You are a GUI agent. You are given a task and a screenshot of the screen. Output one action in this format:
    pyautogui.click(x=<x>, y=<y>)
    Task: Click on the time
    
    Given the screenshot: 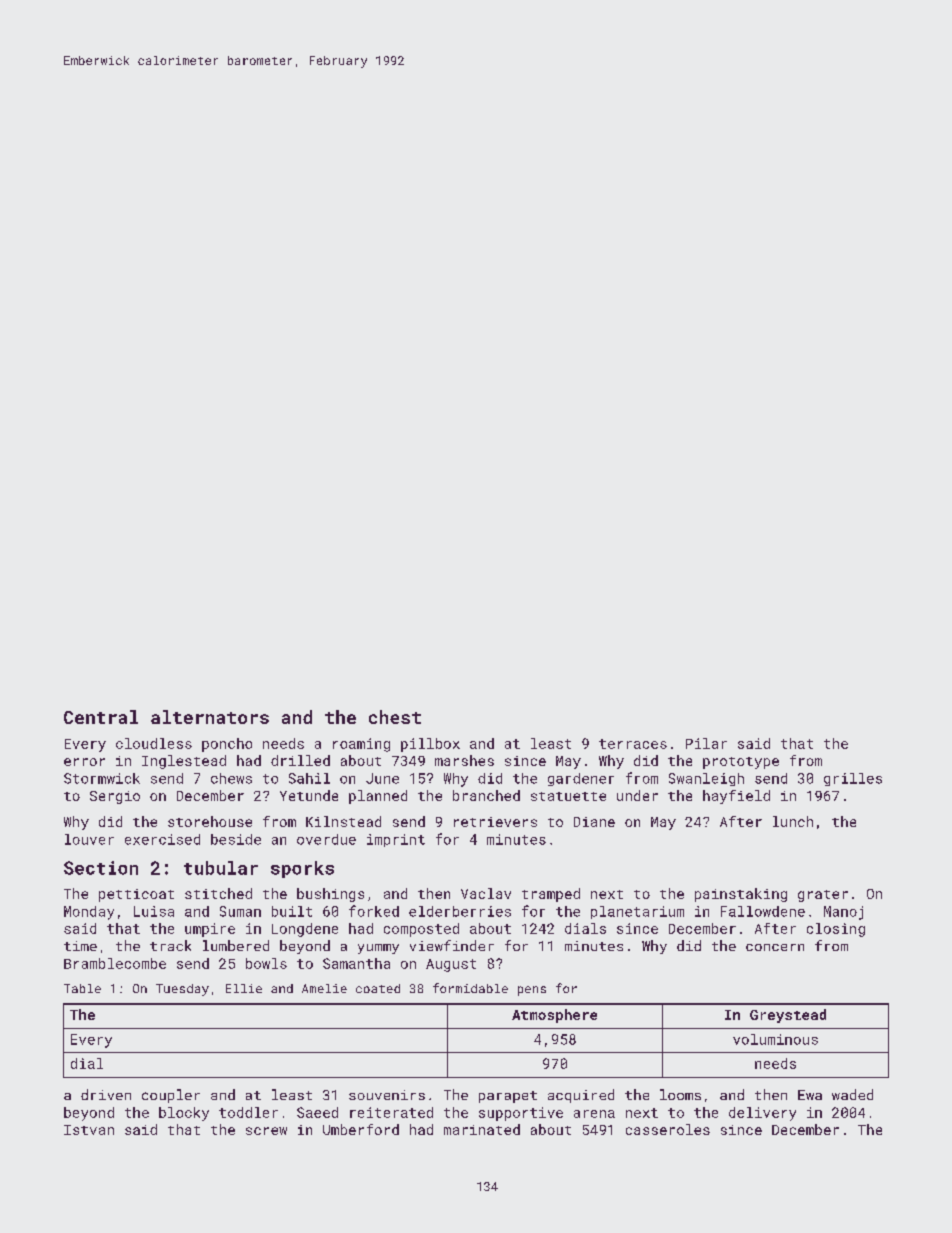 What is the action you would take?
    pyautogui.click(x=80, y=946)
